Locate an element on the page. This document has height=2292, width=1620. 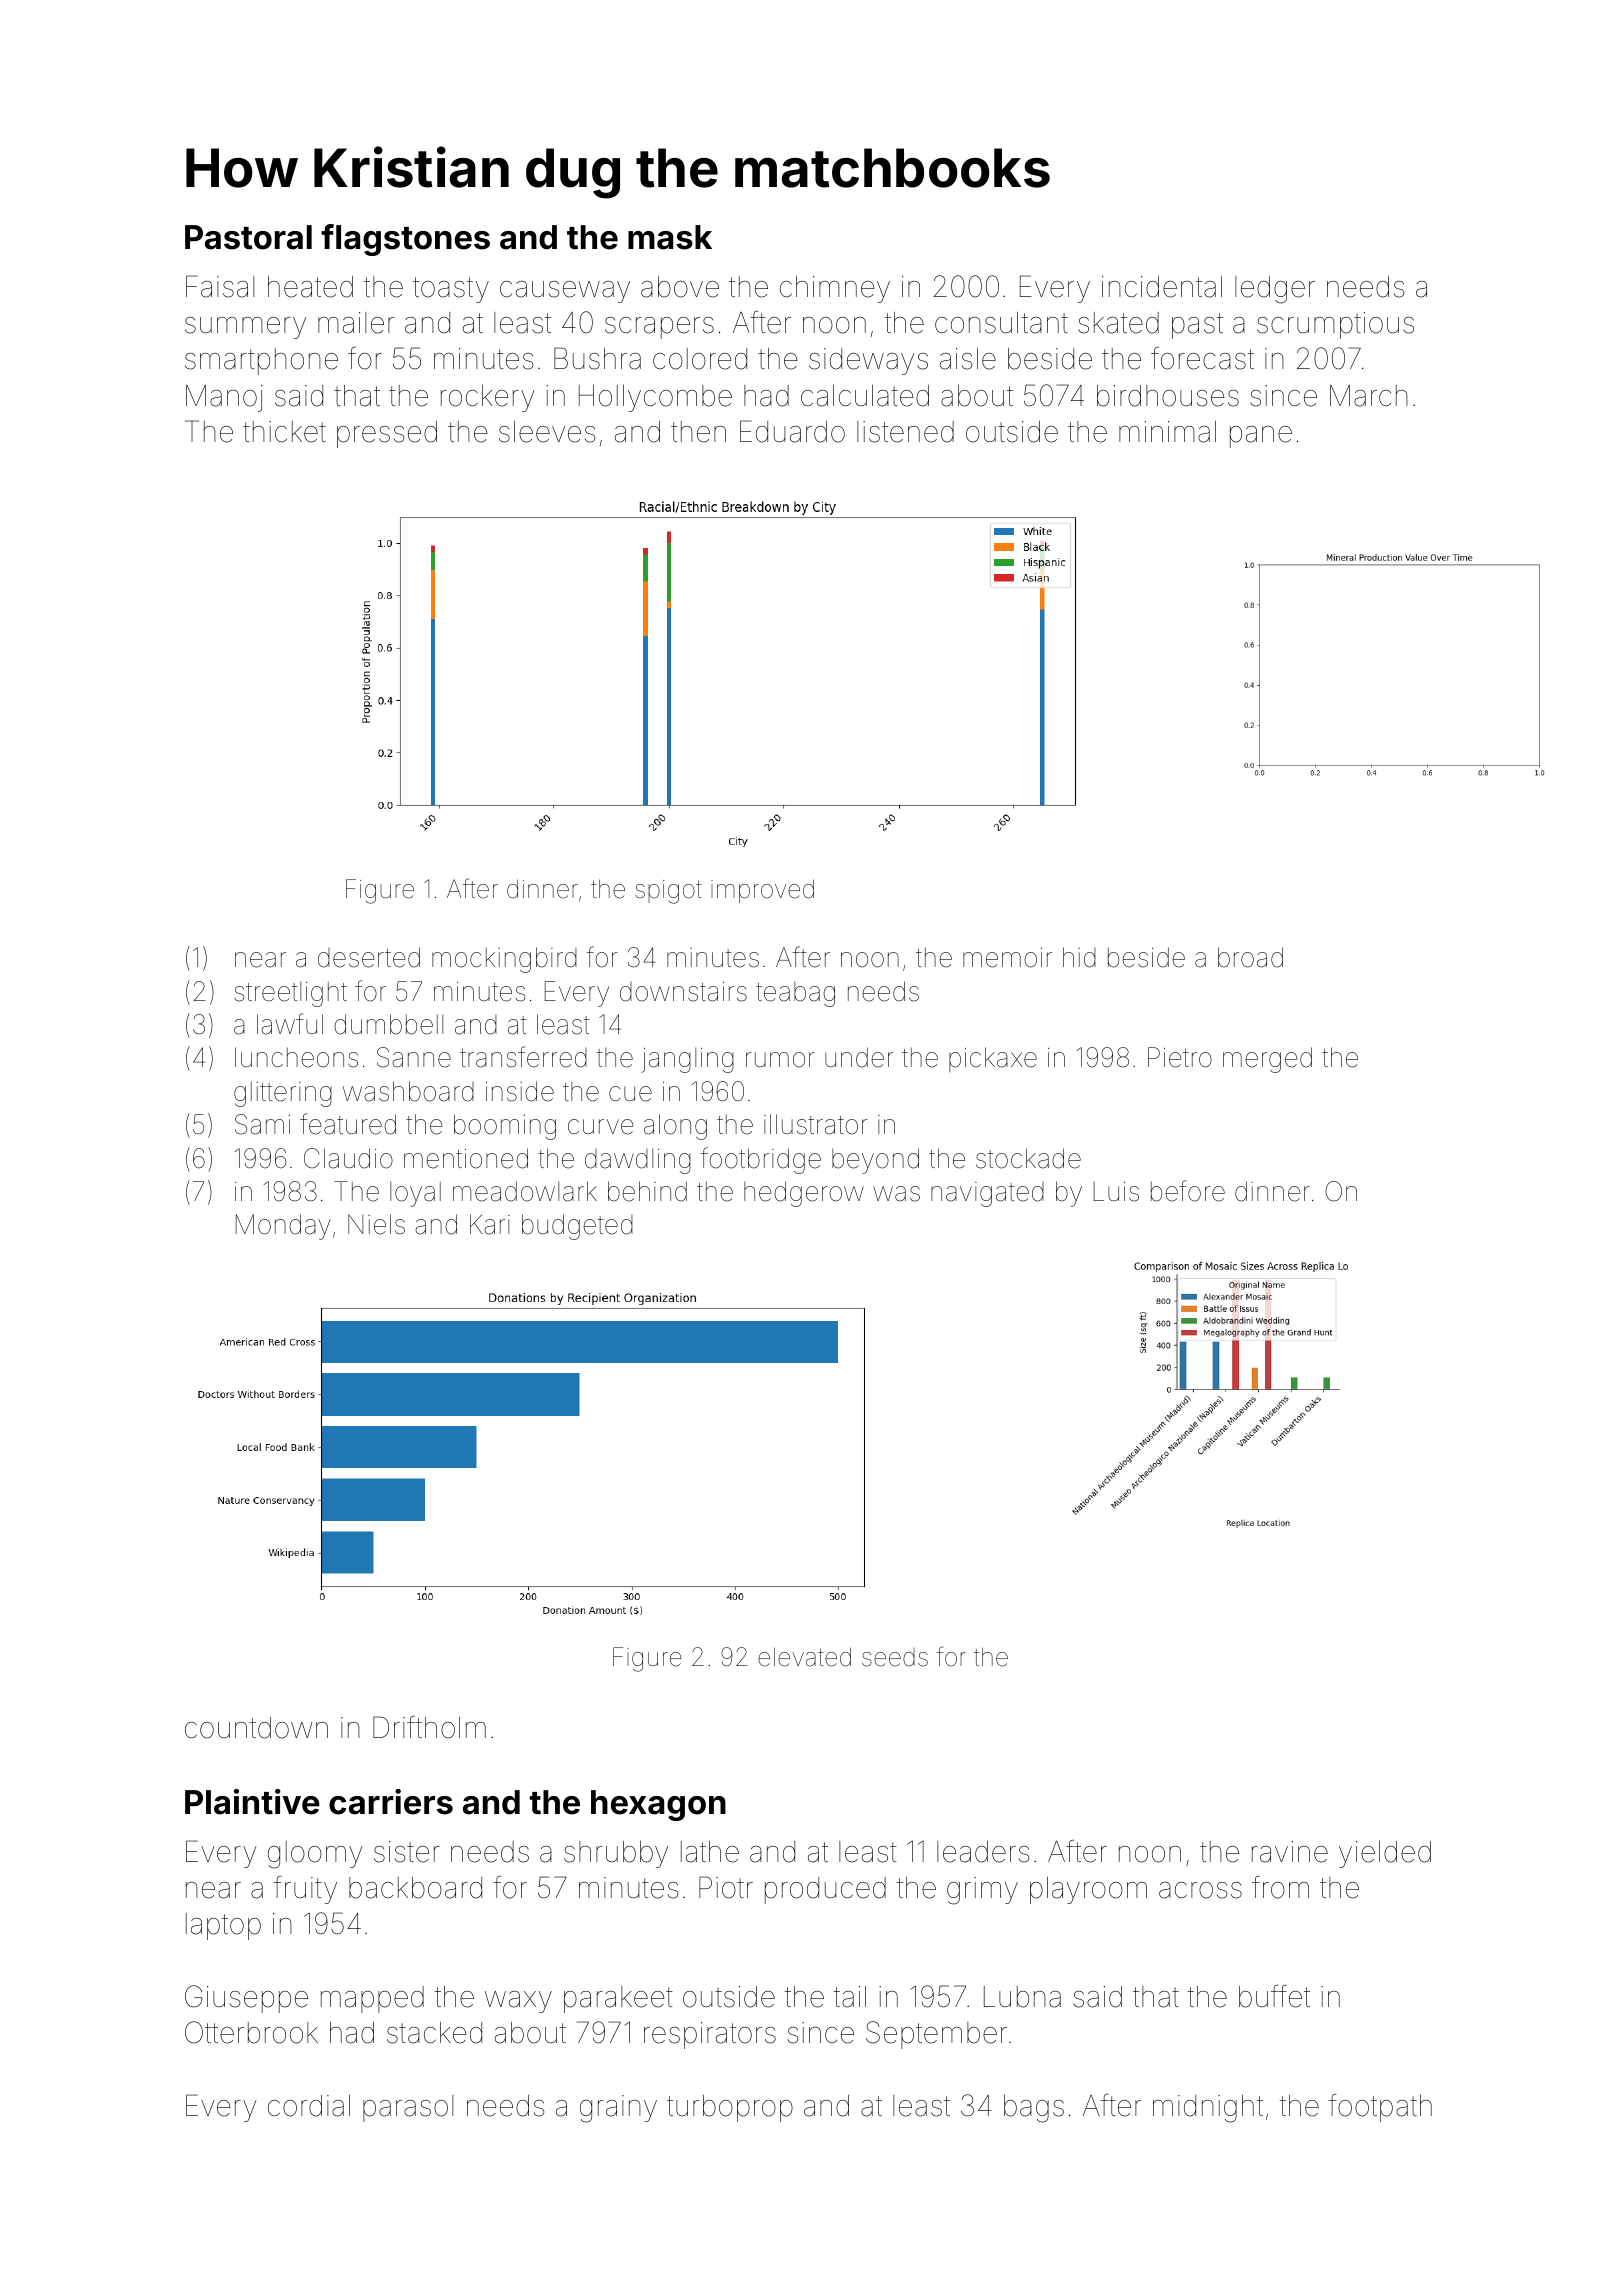
parasol is located at coordinates (408, 2108).
